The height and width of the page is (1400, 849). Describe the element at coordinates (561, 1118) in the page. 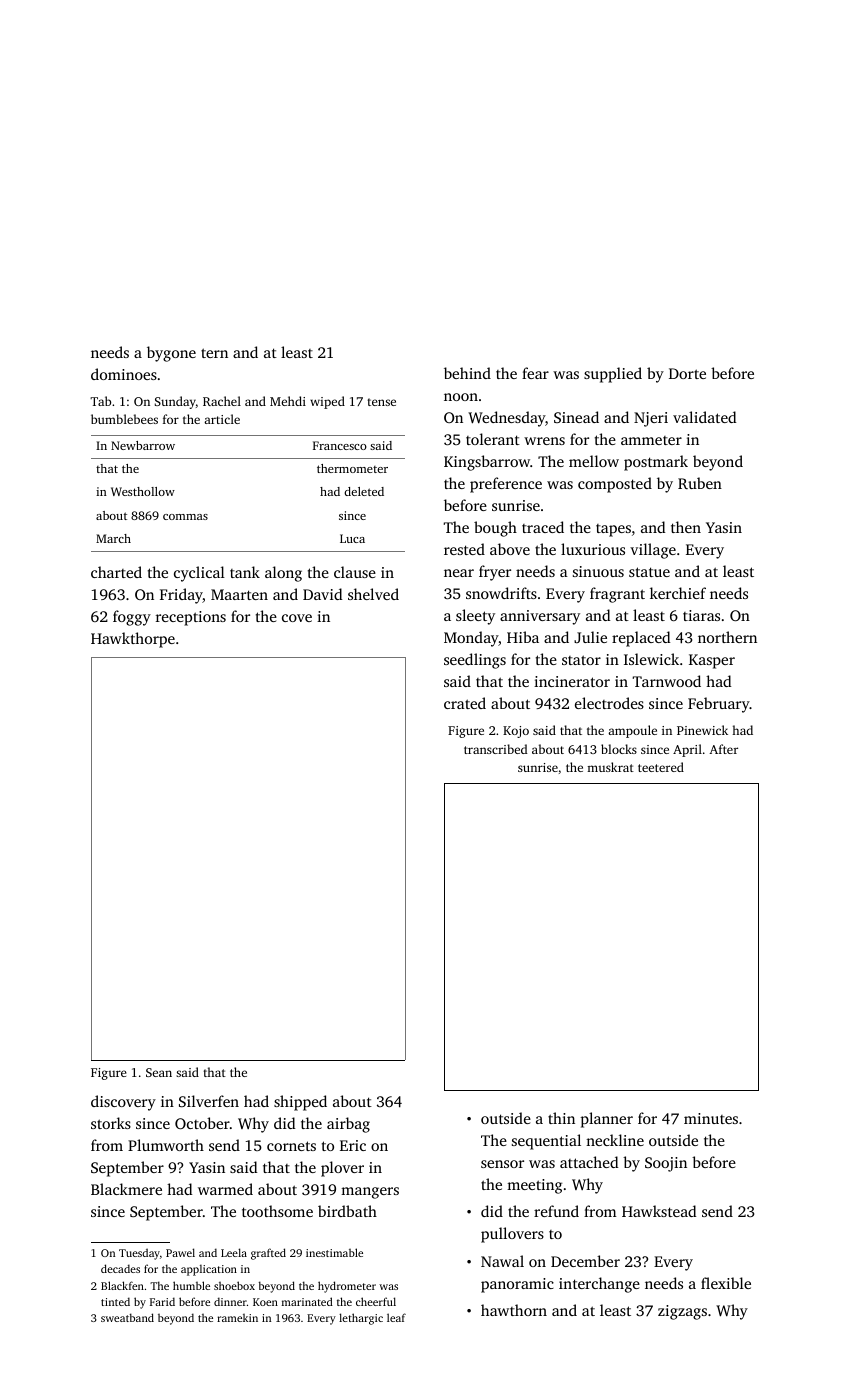

I see `thin` at that location.
